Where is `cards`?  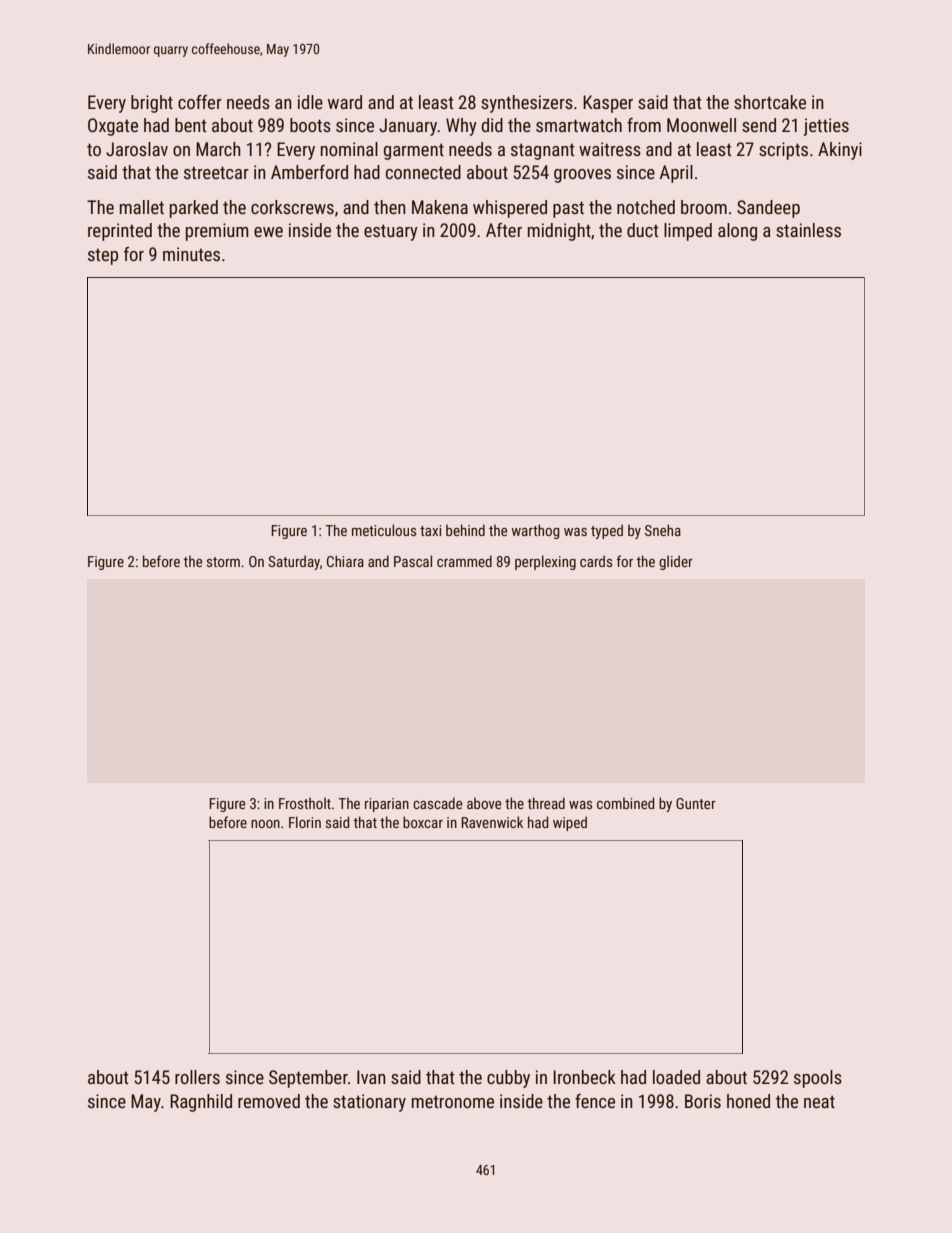
cards is located at coordinates (596, 561).
